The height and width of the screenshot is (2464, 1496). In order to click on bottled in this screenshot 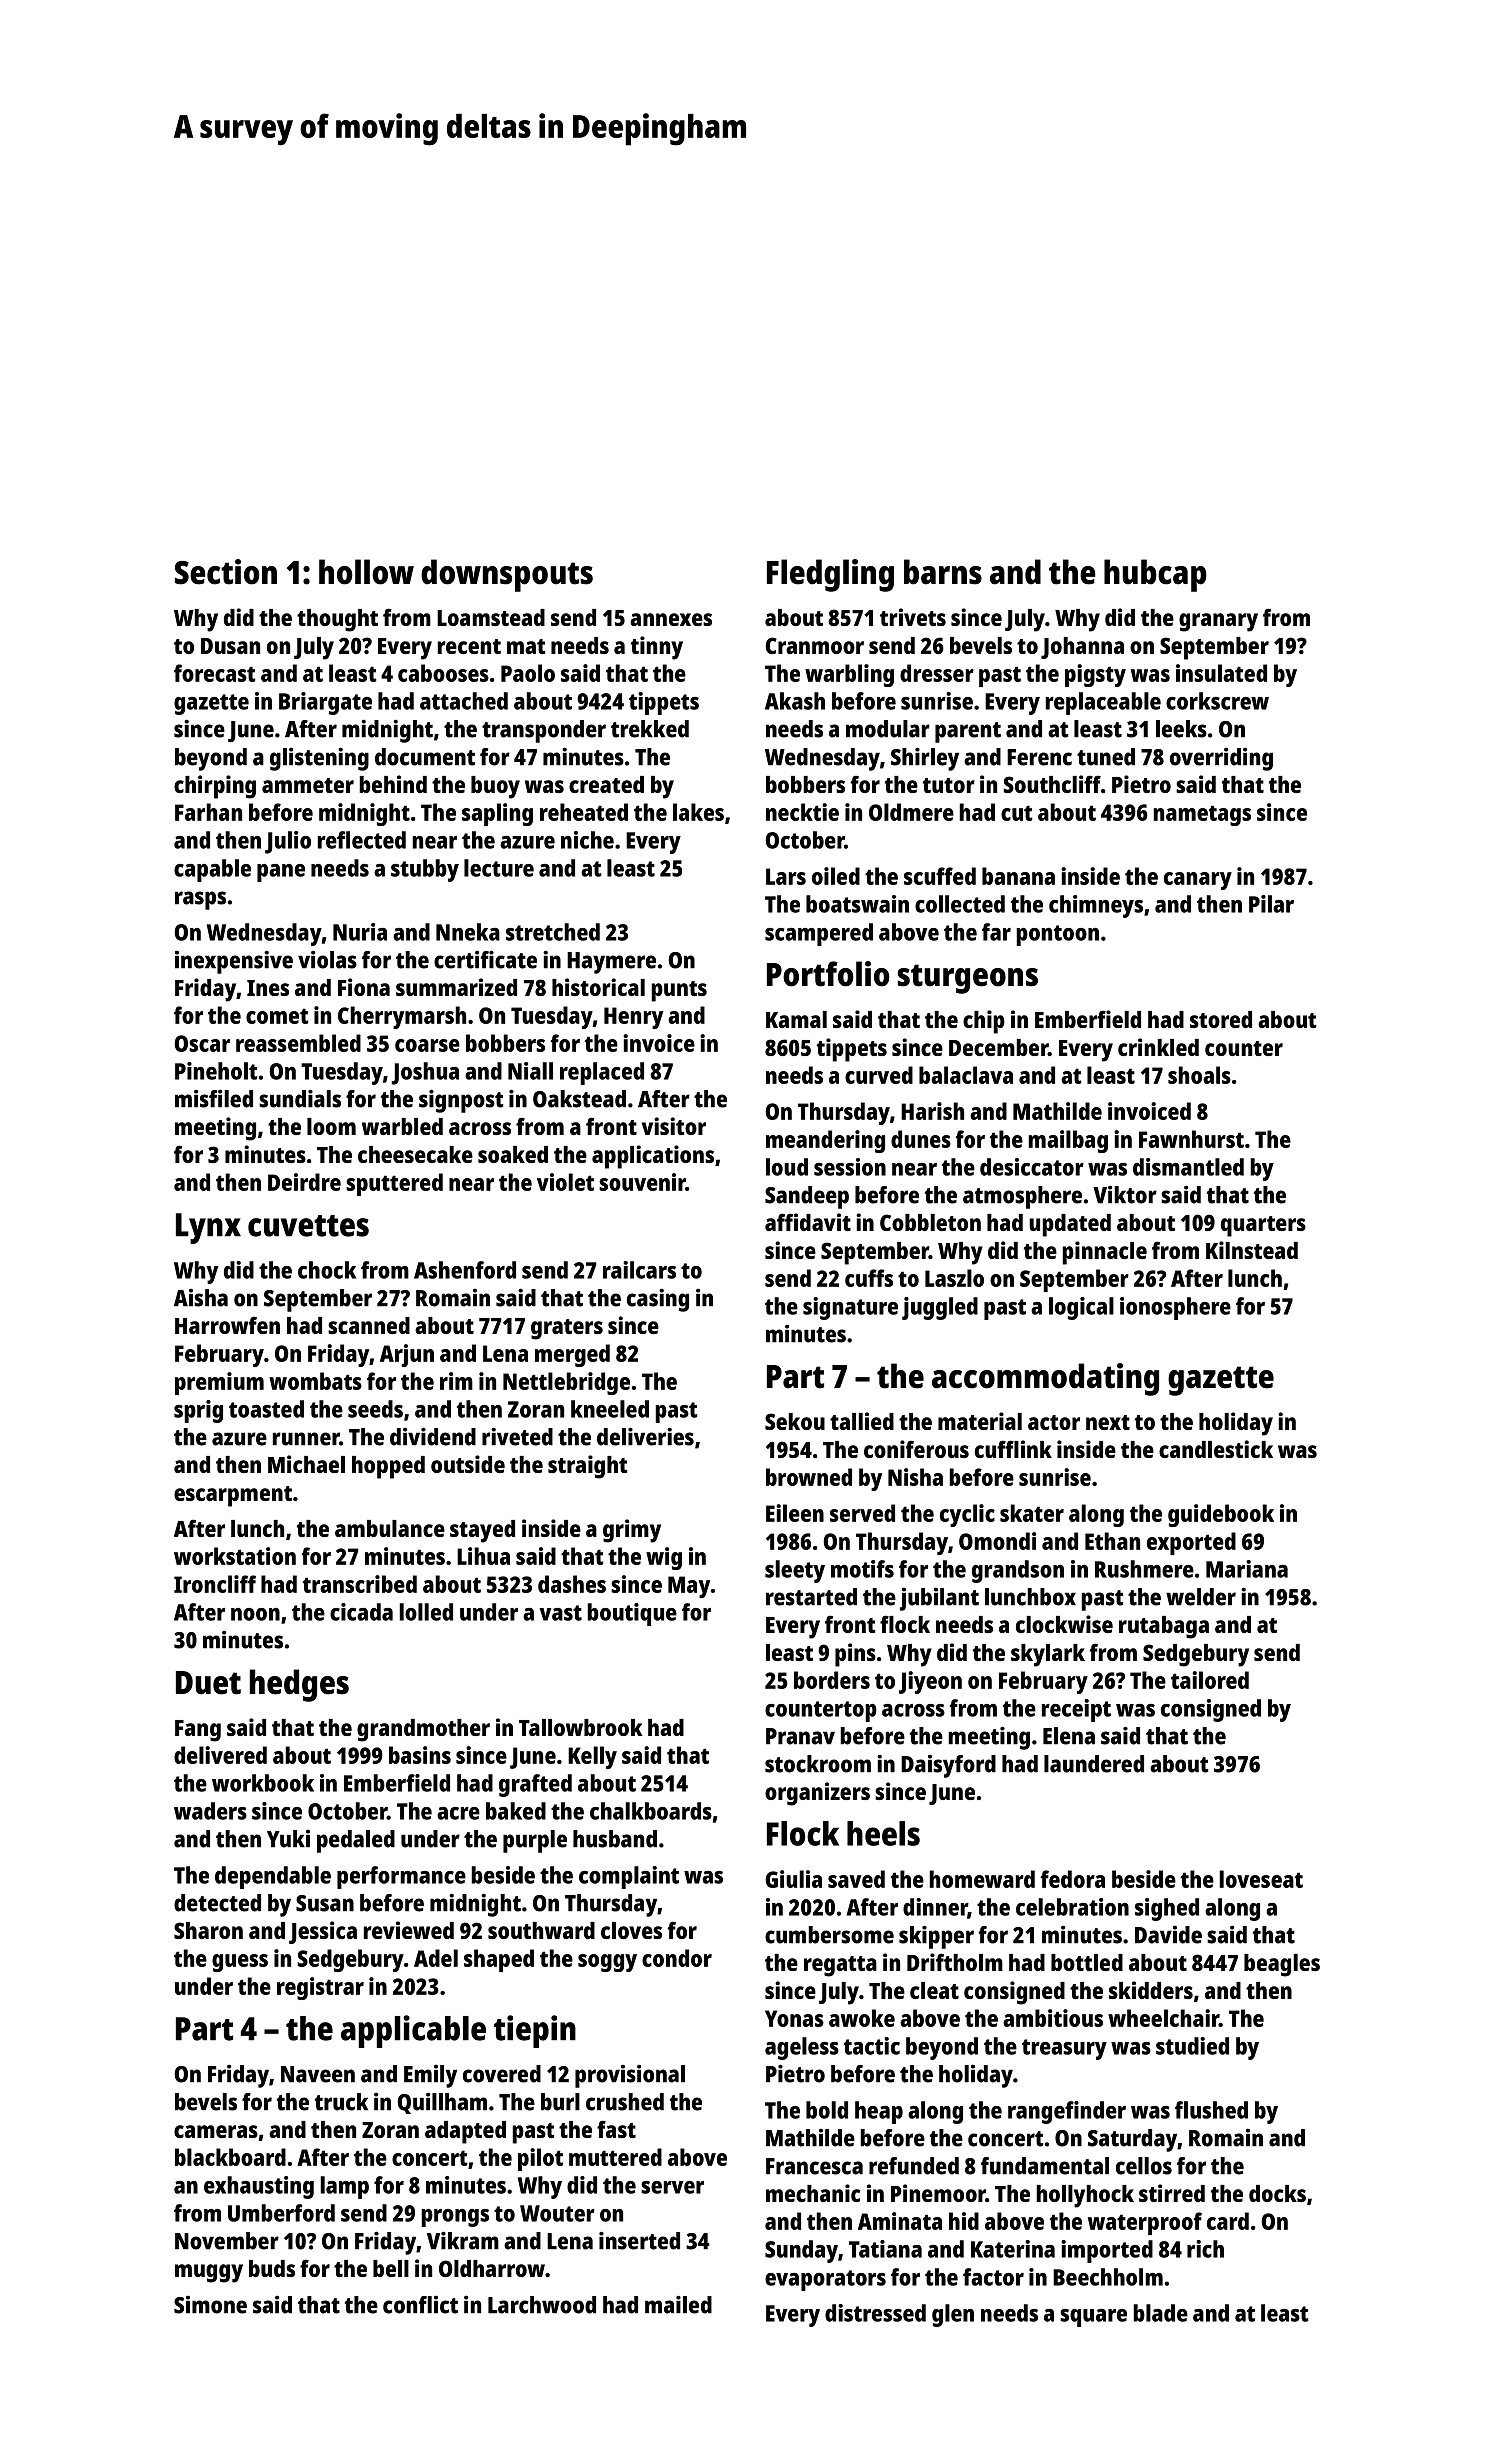, I will do `click(1087, 1962)`.
